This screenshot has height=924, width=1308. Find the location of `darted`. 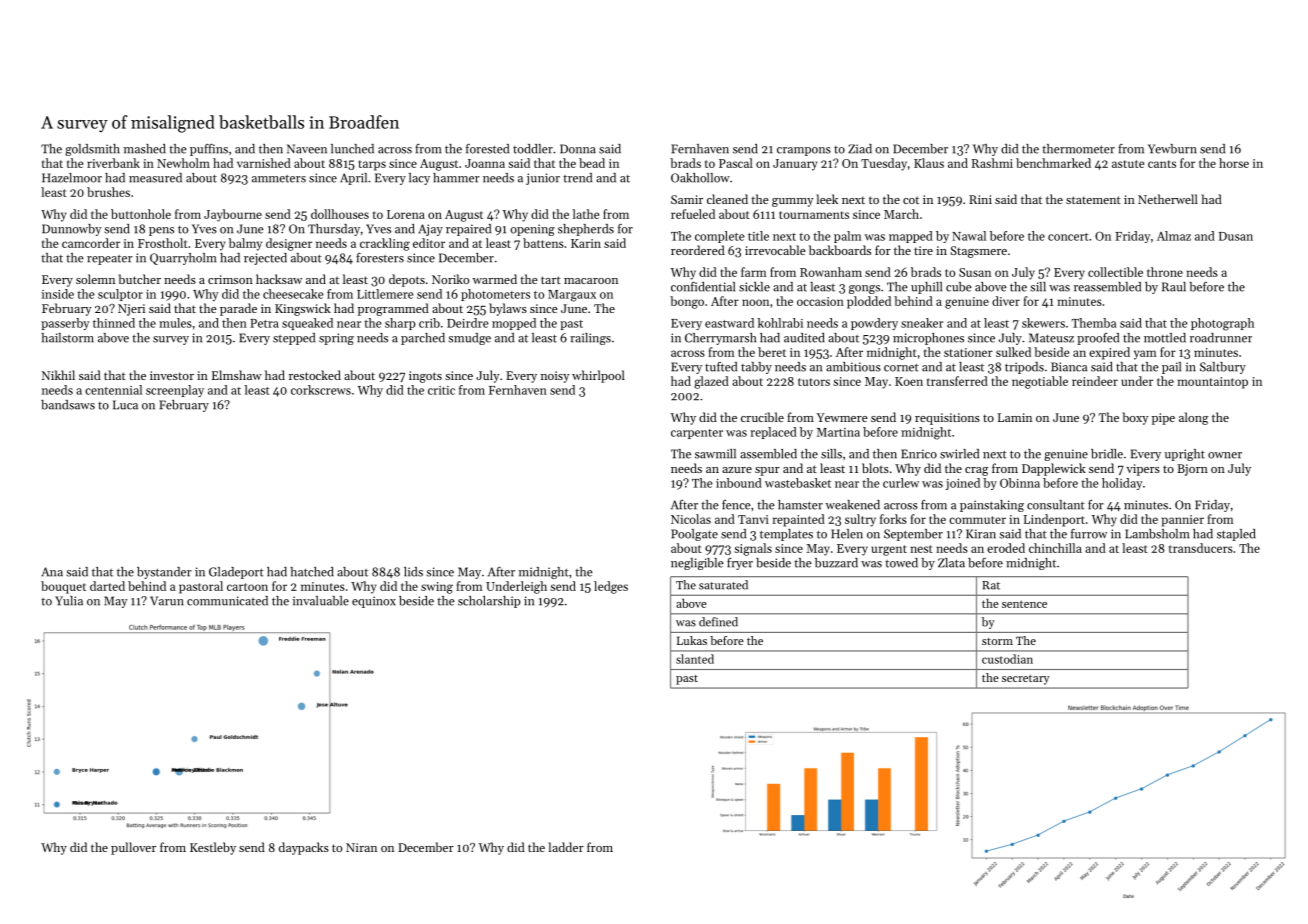

darted is located at coordinates (107, 586).
